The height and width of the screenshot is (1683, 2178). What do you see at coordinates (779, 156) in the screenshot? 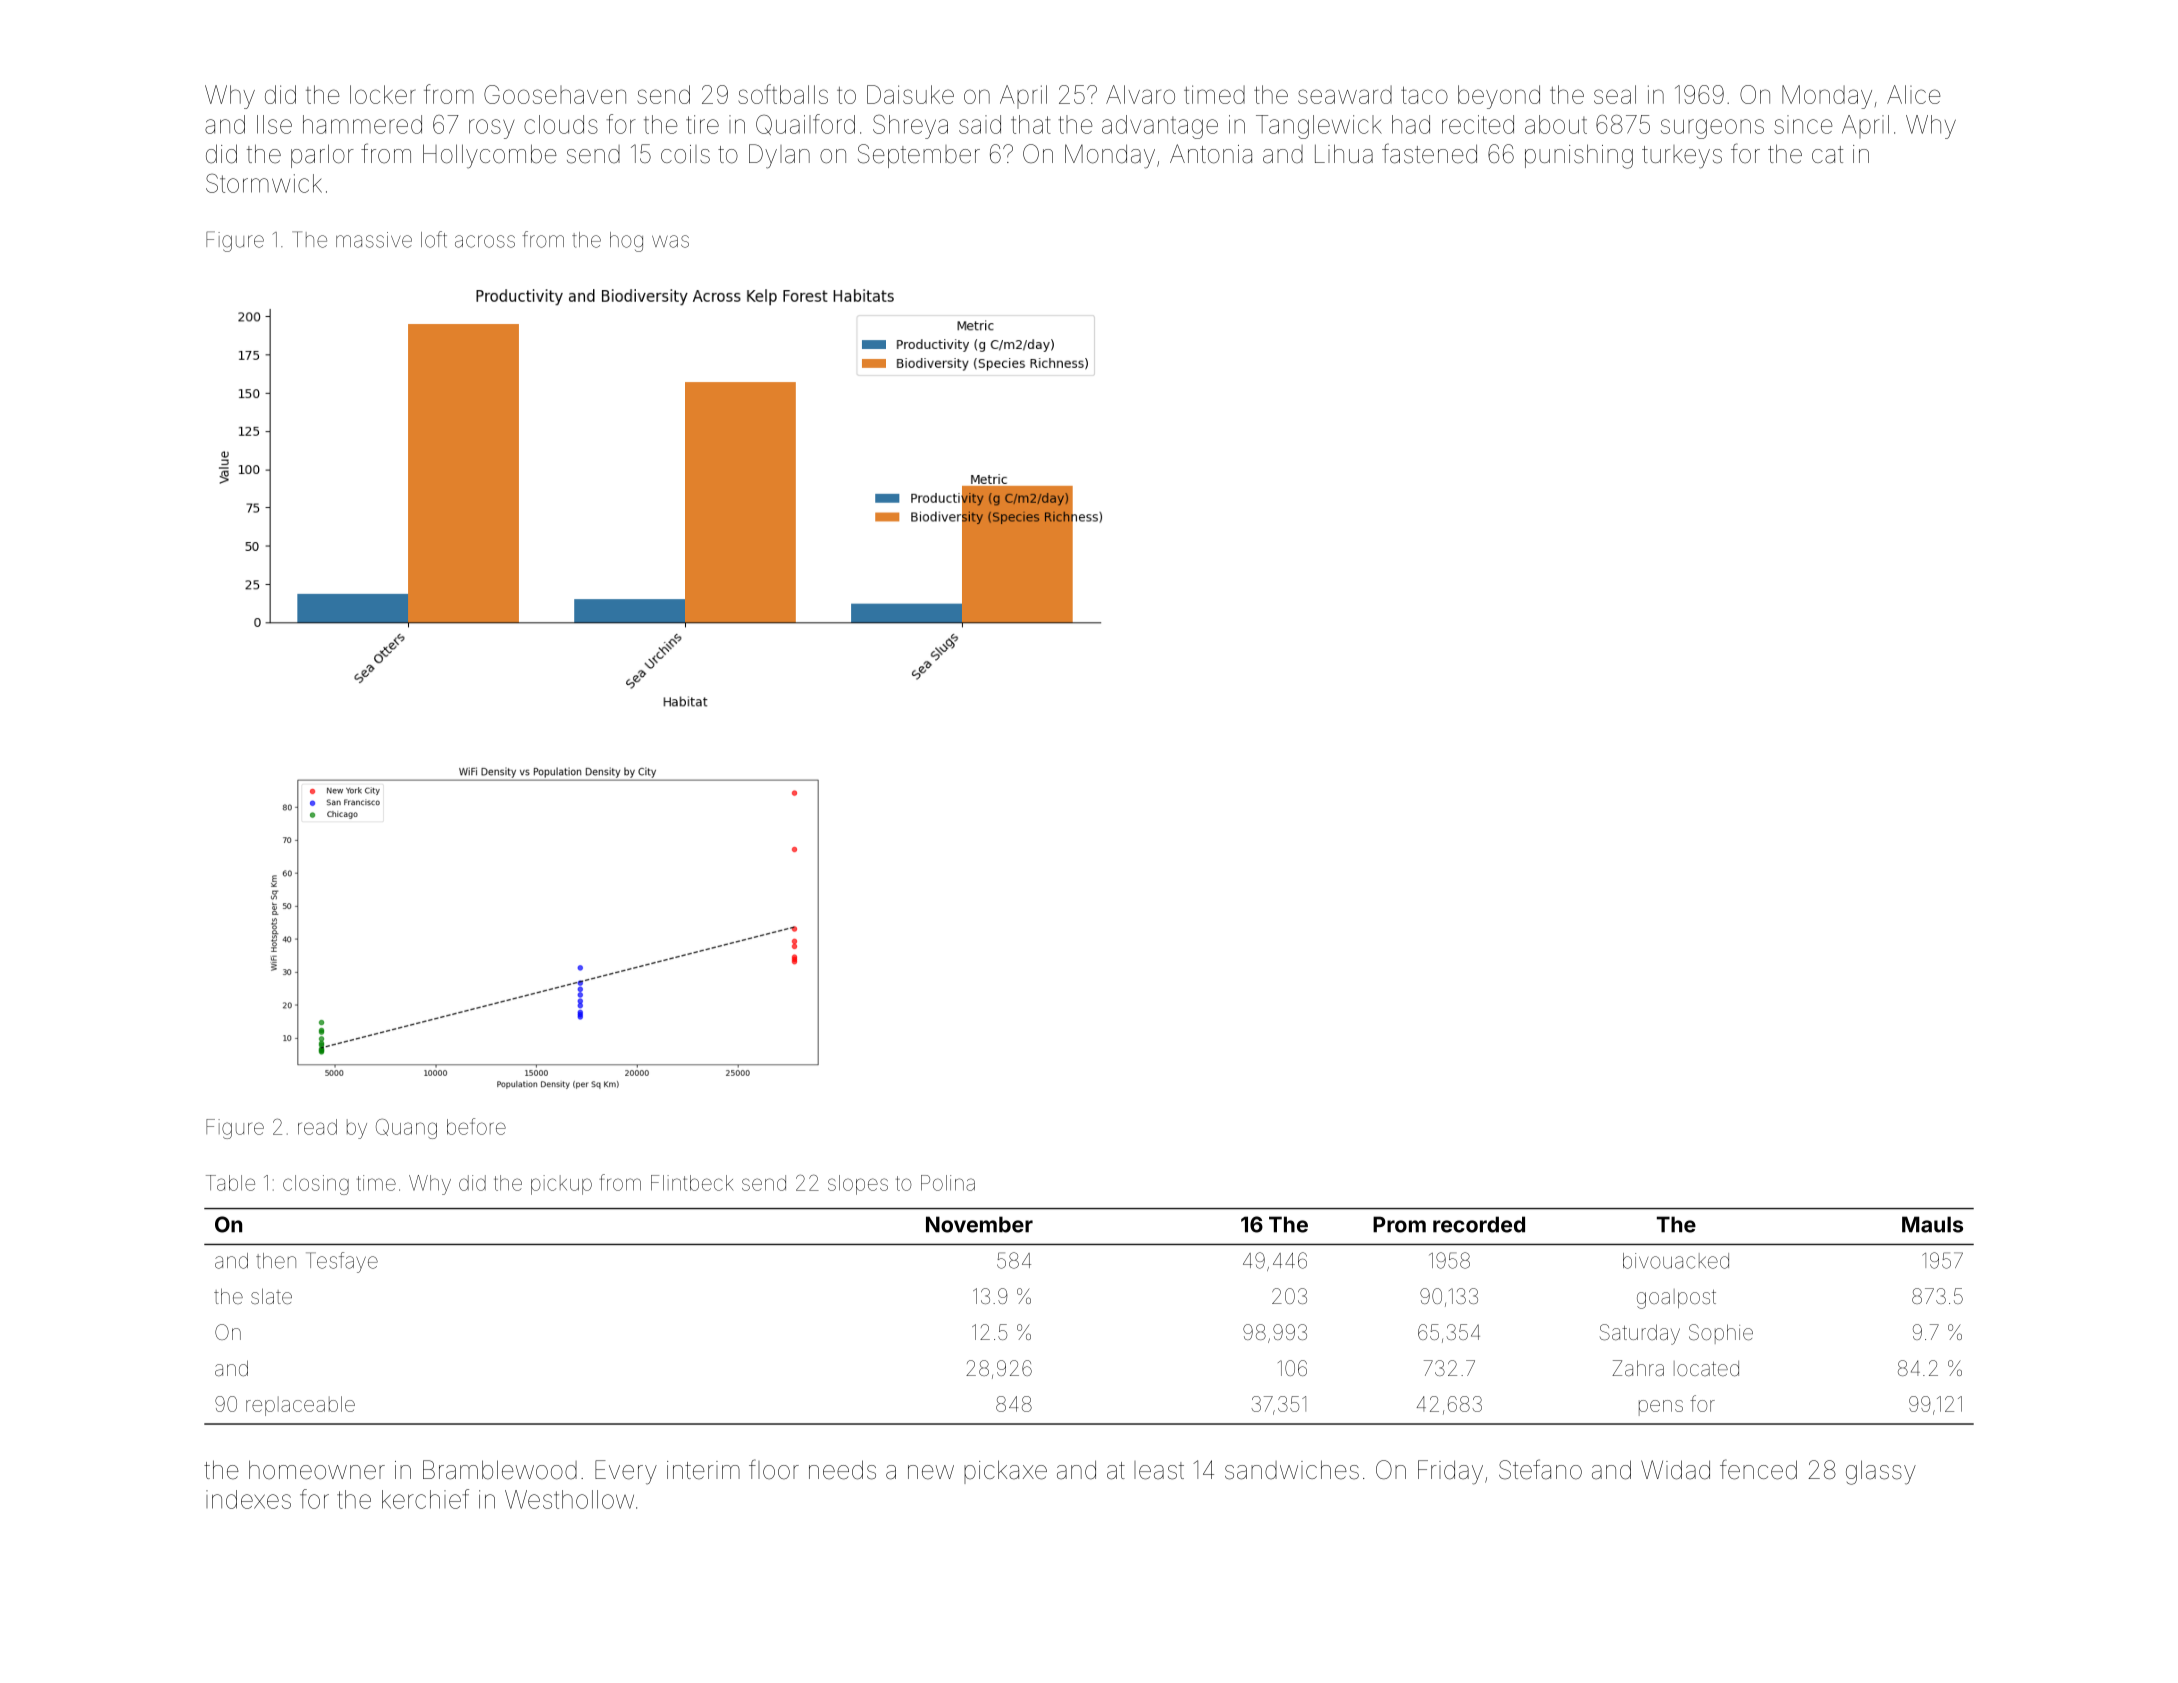
I see `Dylan` at bounding box center [779, 156].
